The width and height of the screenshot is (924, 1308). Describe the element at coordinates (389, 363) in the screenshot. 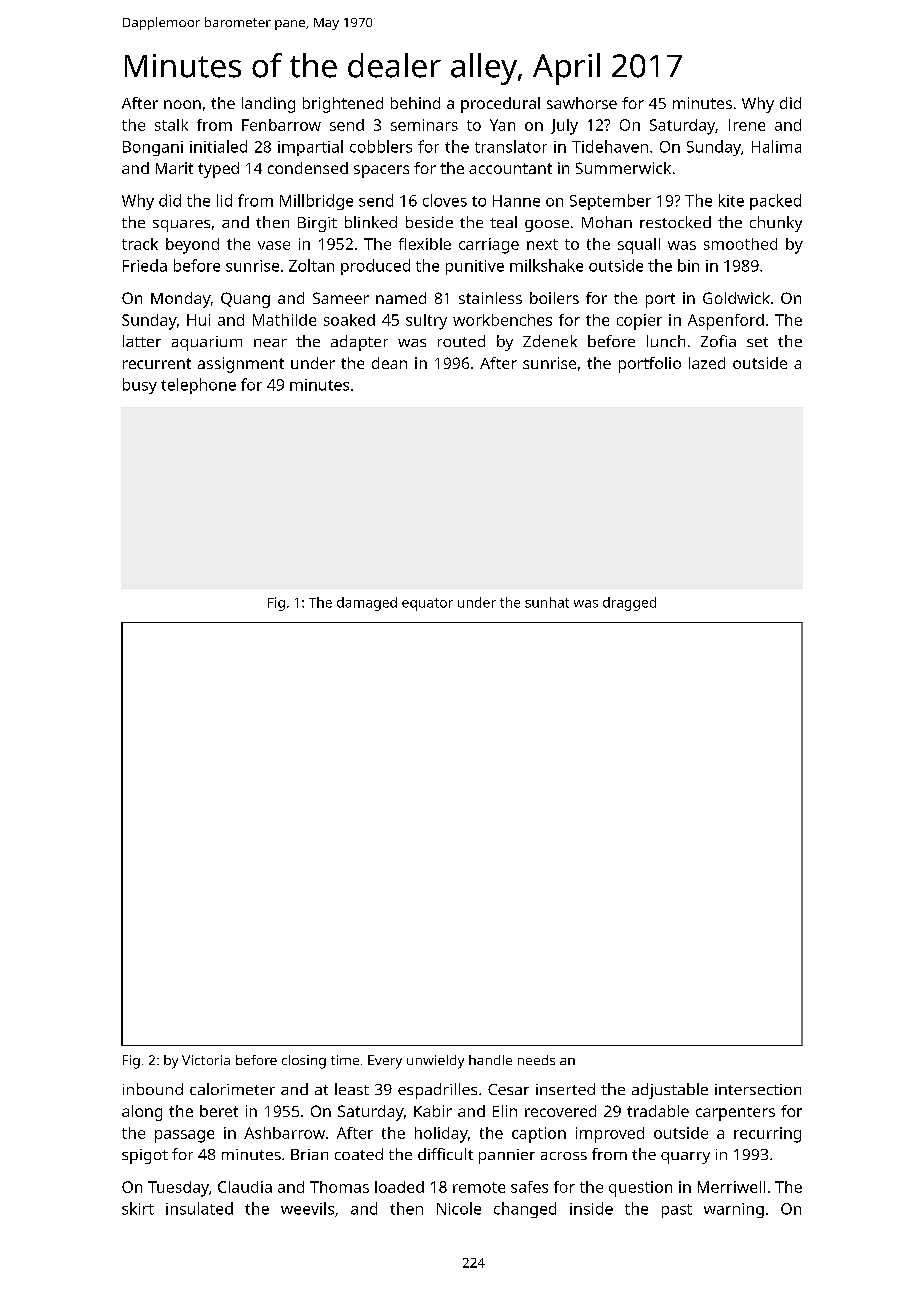

I see `dean` at that location.
